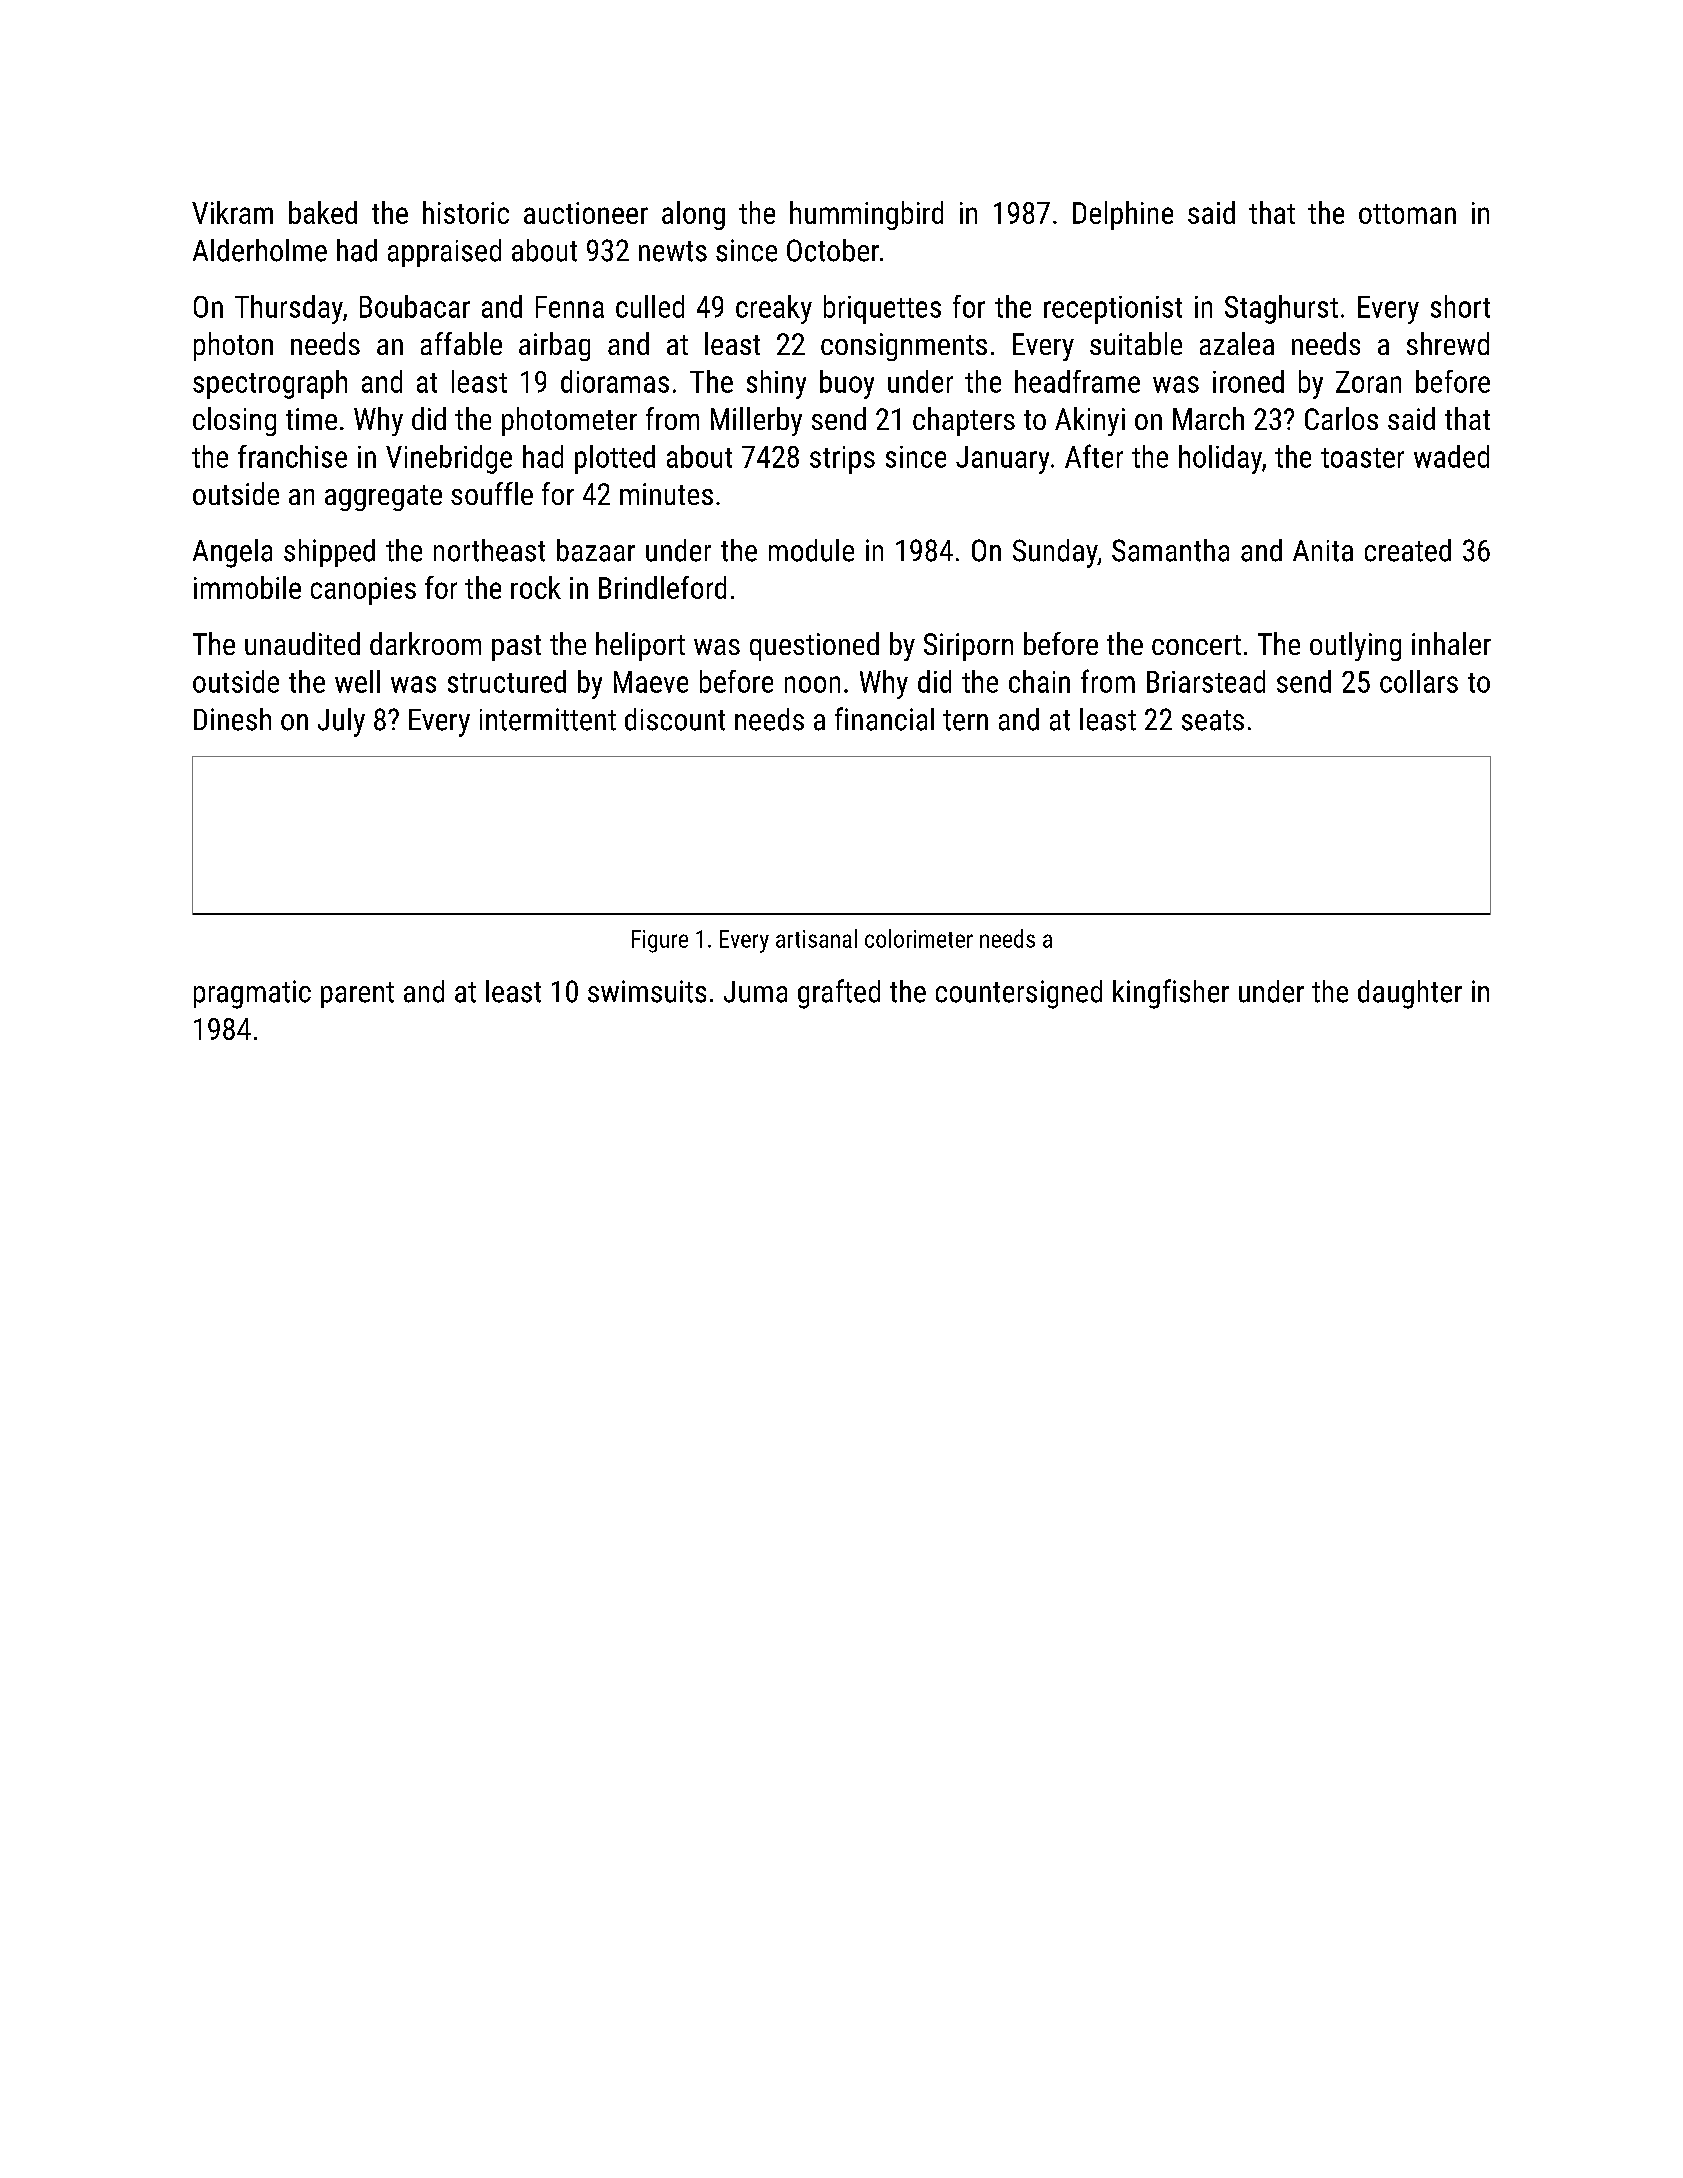 This screenshot has height=2178, width=1683. Describe the element at coordinates (1123, 215) in the screenshot. I see `Delphine` at that location.
